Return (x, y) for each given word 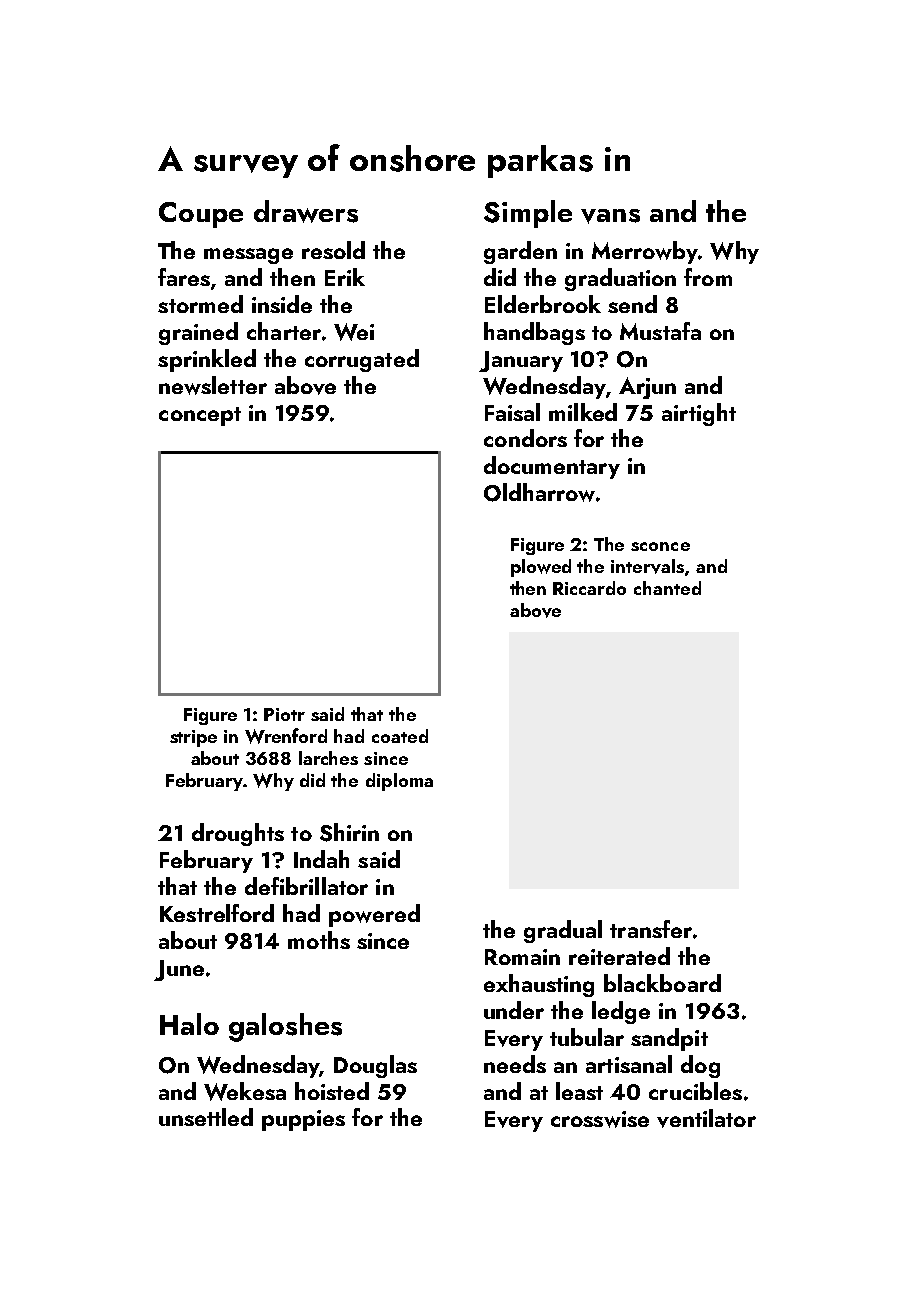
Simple (528, 214)
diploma (399, 782)
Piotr (284, 714)
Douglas (375, 1066)
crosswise (600, 1119)
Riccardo (589, 588)
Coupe (201, 215)
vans (610, 216)
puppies (303, 1120)
